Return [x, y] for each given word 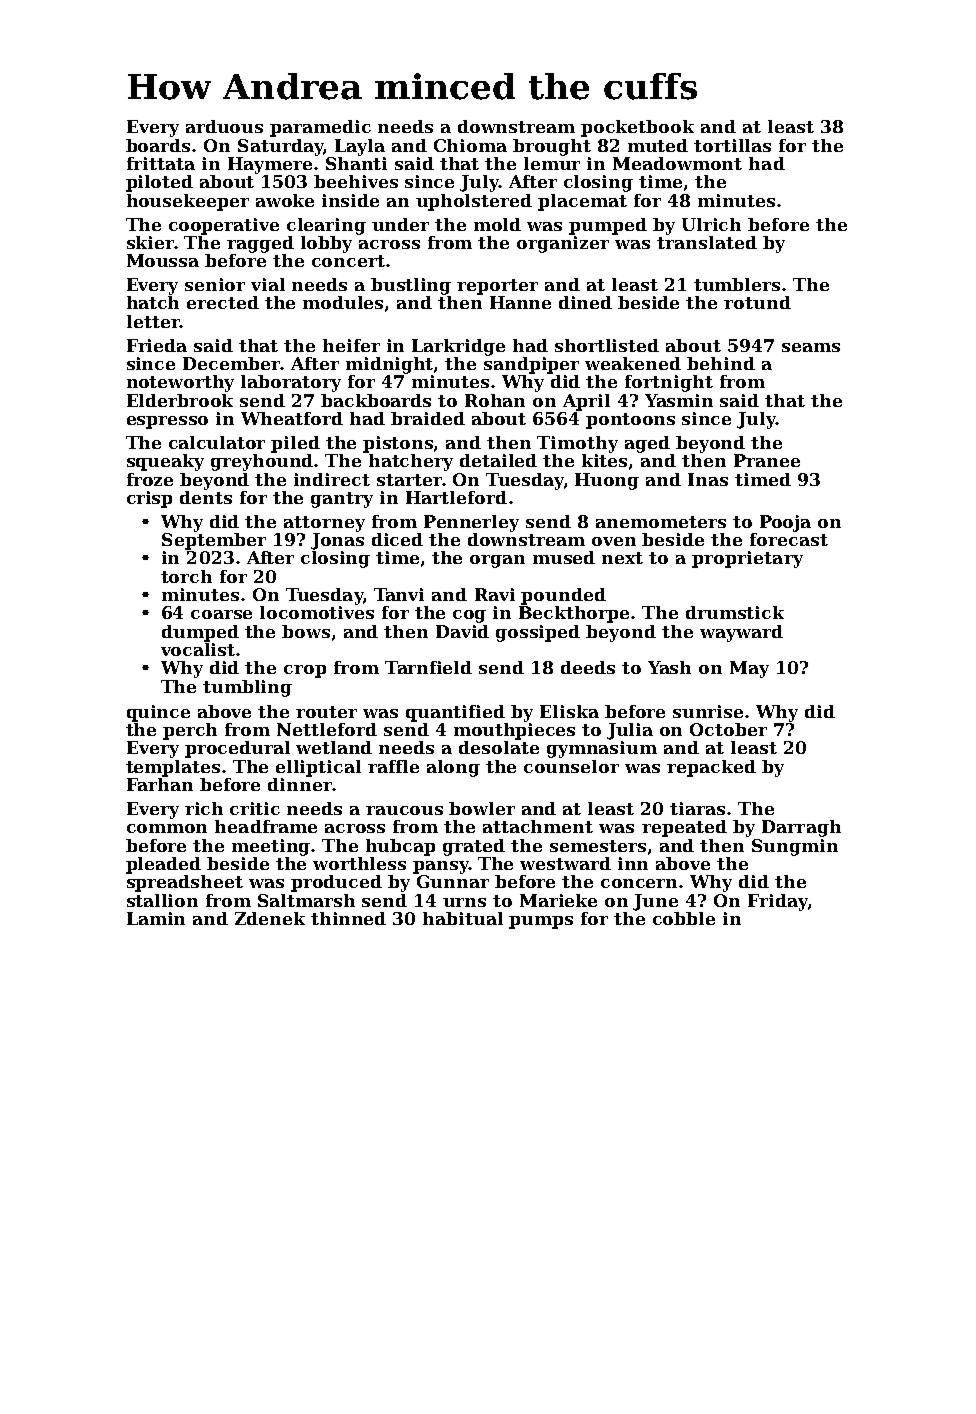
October [728, 729]
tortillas [732, 145]
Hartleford [456, 497]
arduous [224, 126]
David [462, 631]
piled [295, 444]
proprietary [747, 559]
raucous [404, 810]
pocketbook [637, 128]
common [167, 828]
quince [158, 713]
